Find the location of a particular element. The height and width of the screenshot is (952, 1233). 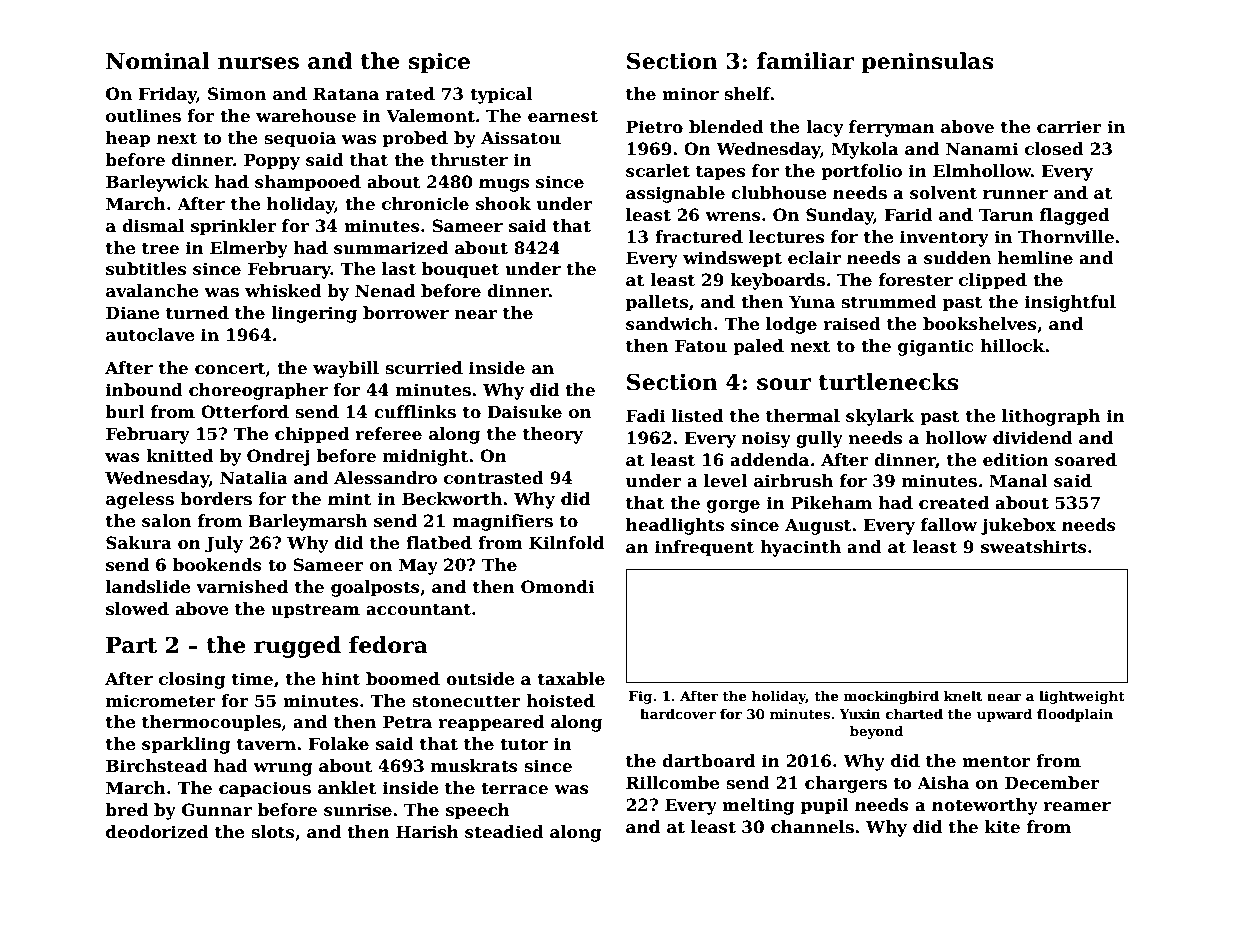

burl is located at coordinates (124, 412).
